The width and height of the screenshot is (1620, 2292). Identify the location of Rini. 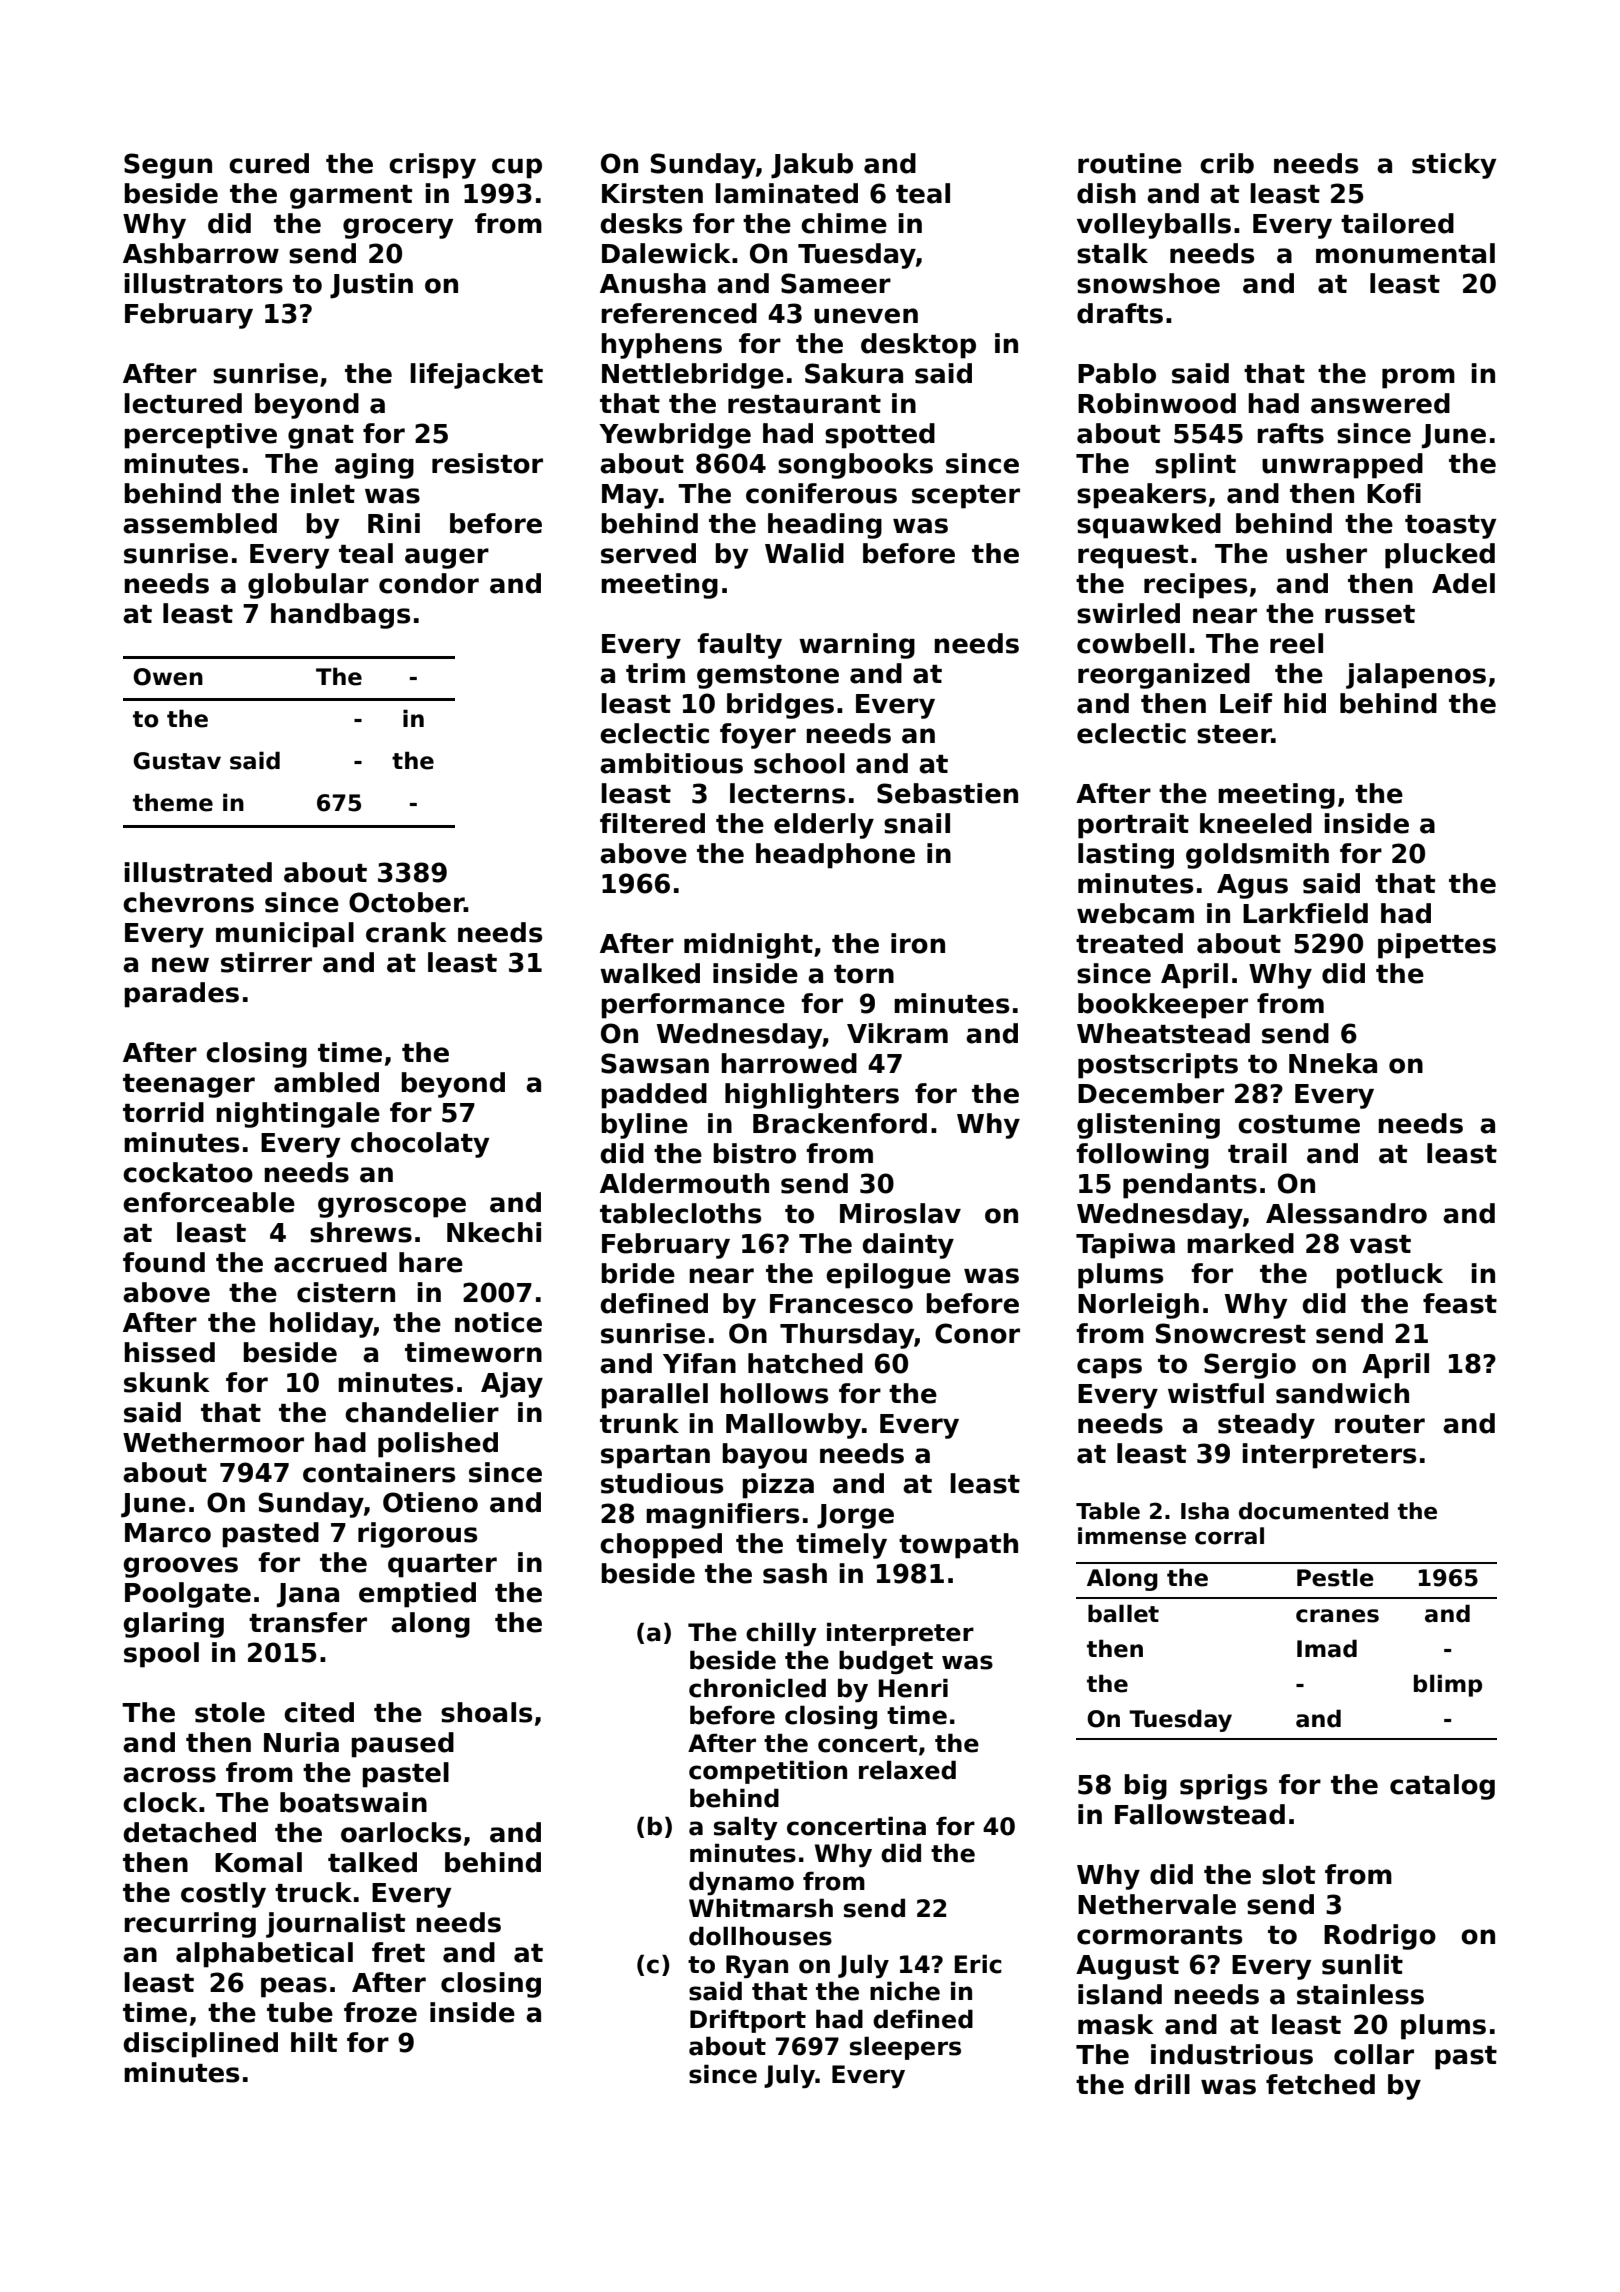
(394, 523).
